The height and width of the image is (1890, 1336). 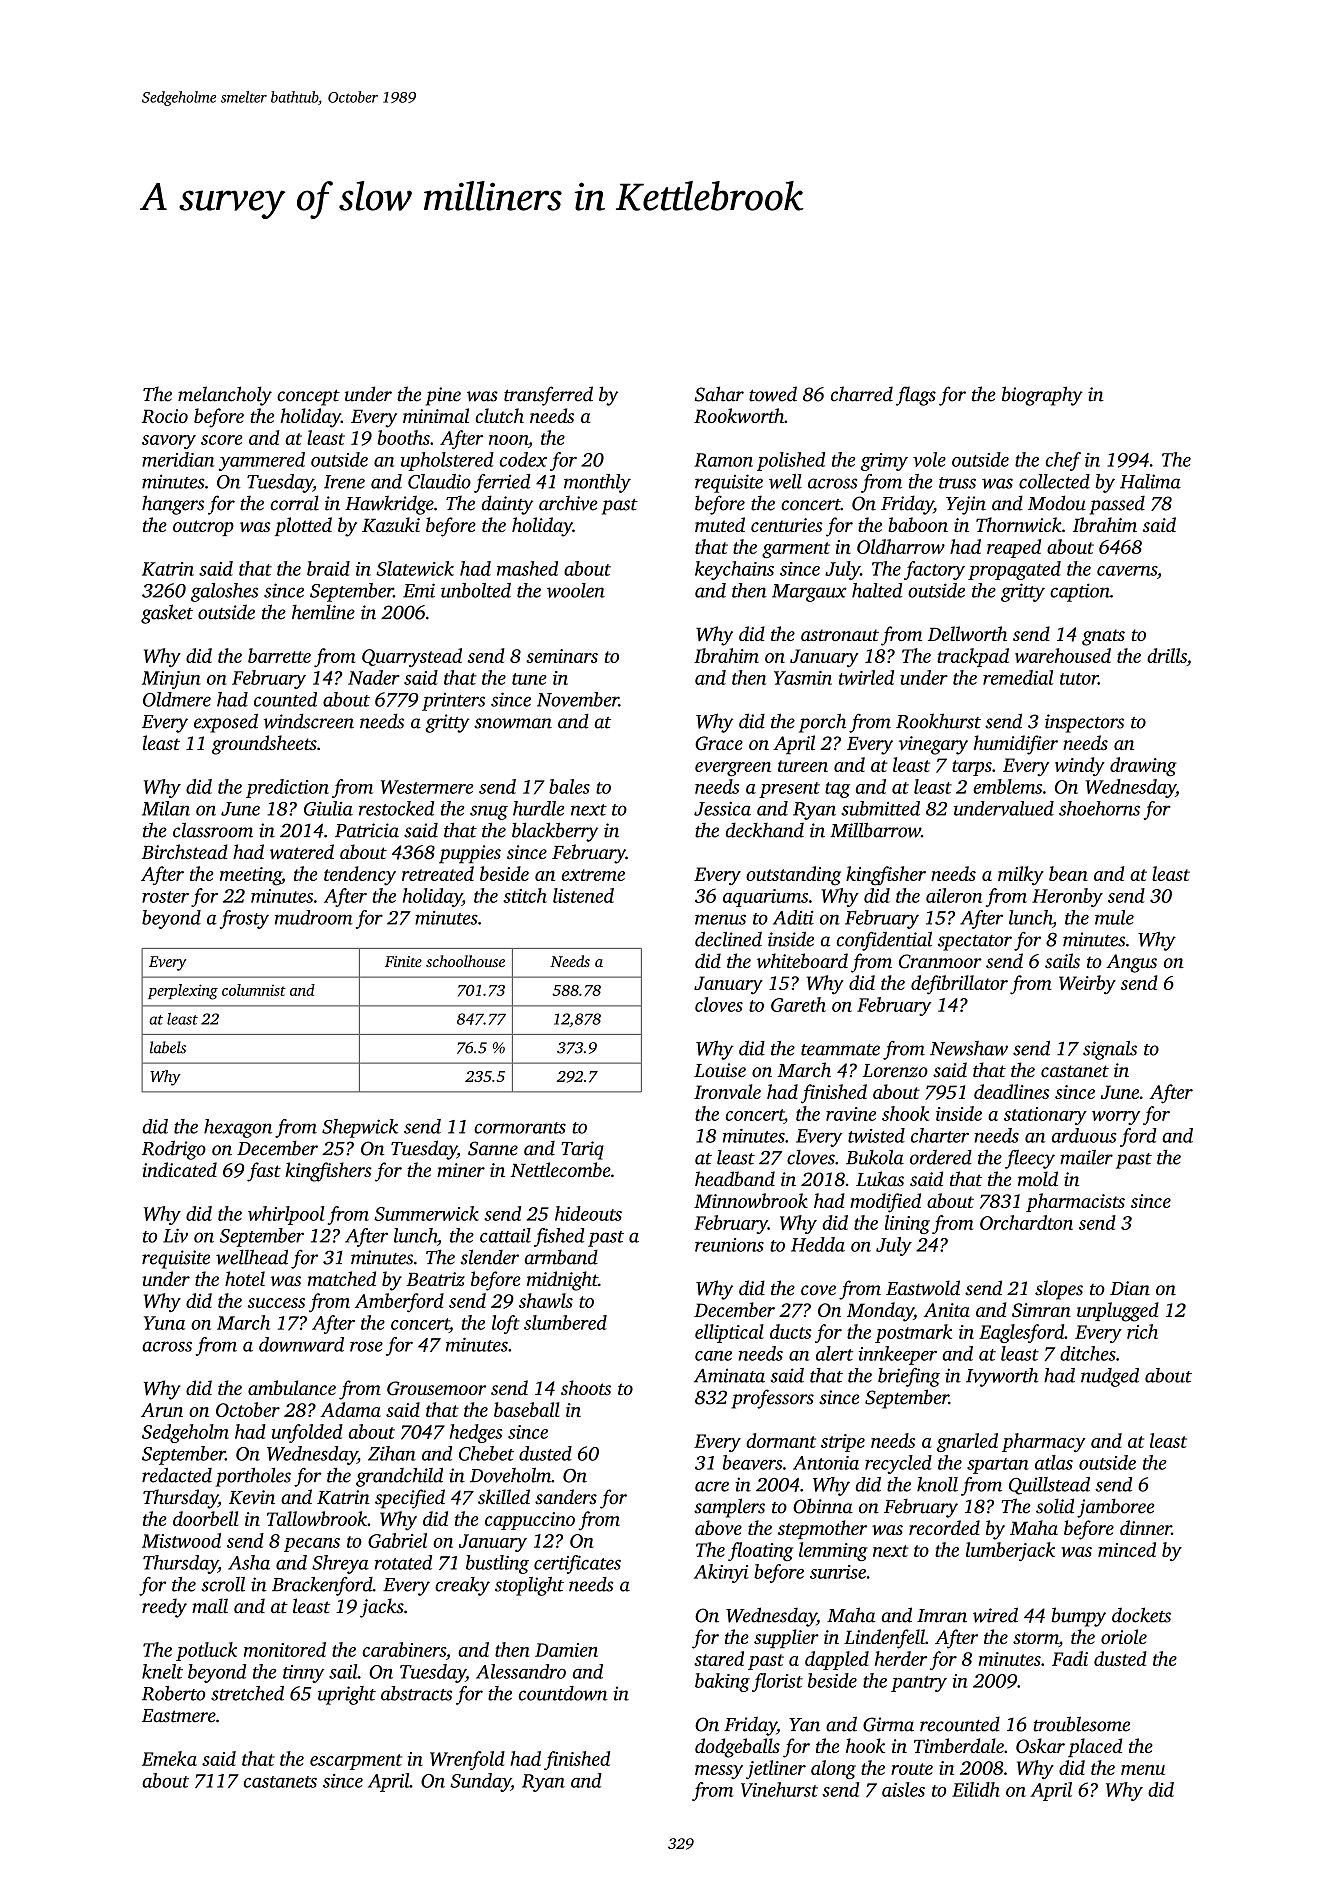 I want to click on Damien, so click(x=566, y=1650).
